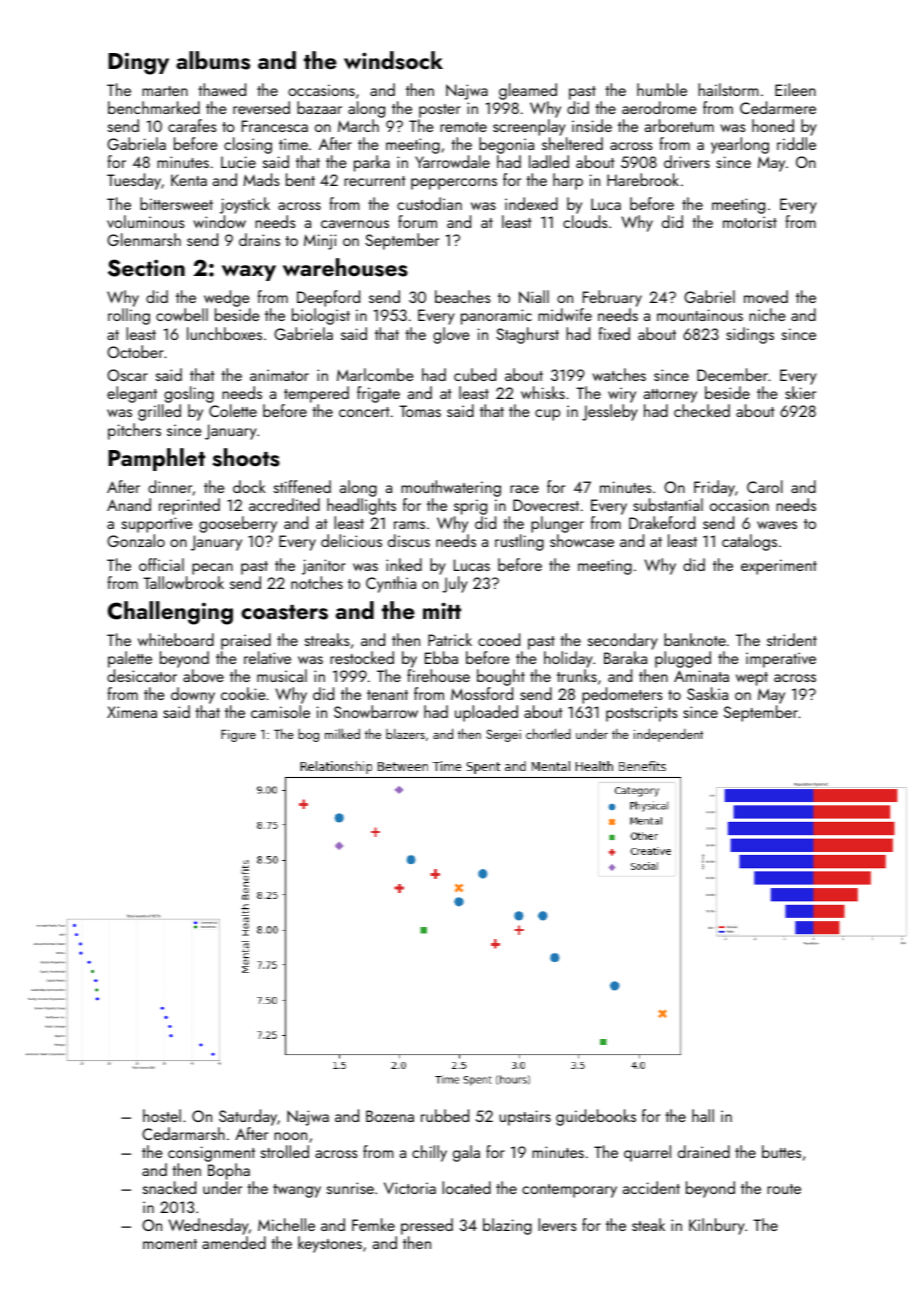  I want to click on independent, so click(668, 735).
